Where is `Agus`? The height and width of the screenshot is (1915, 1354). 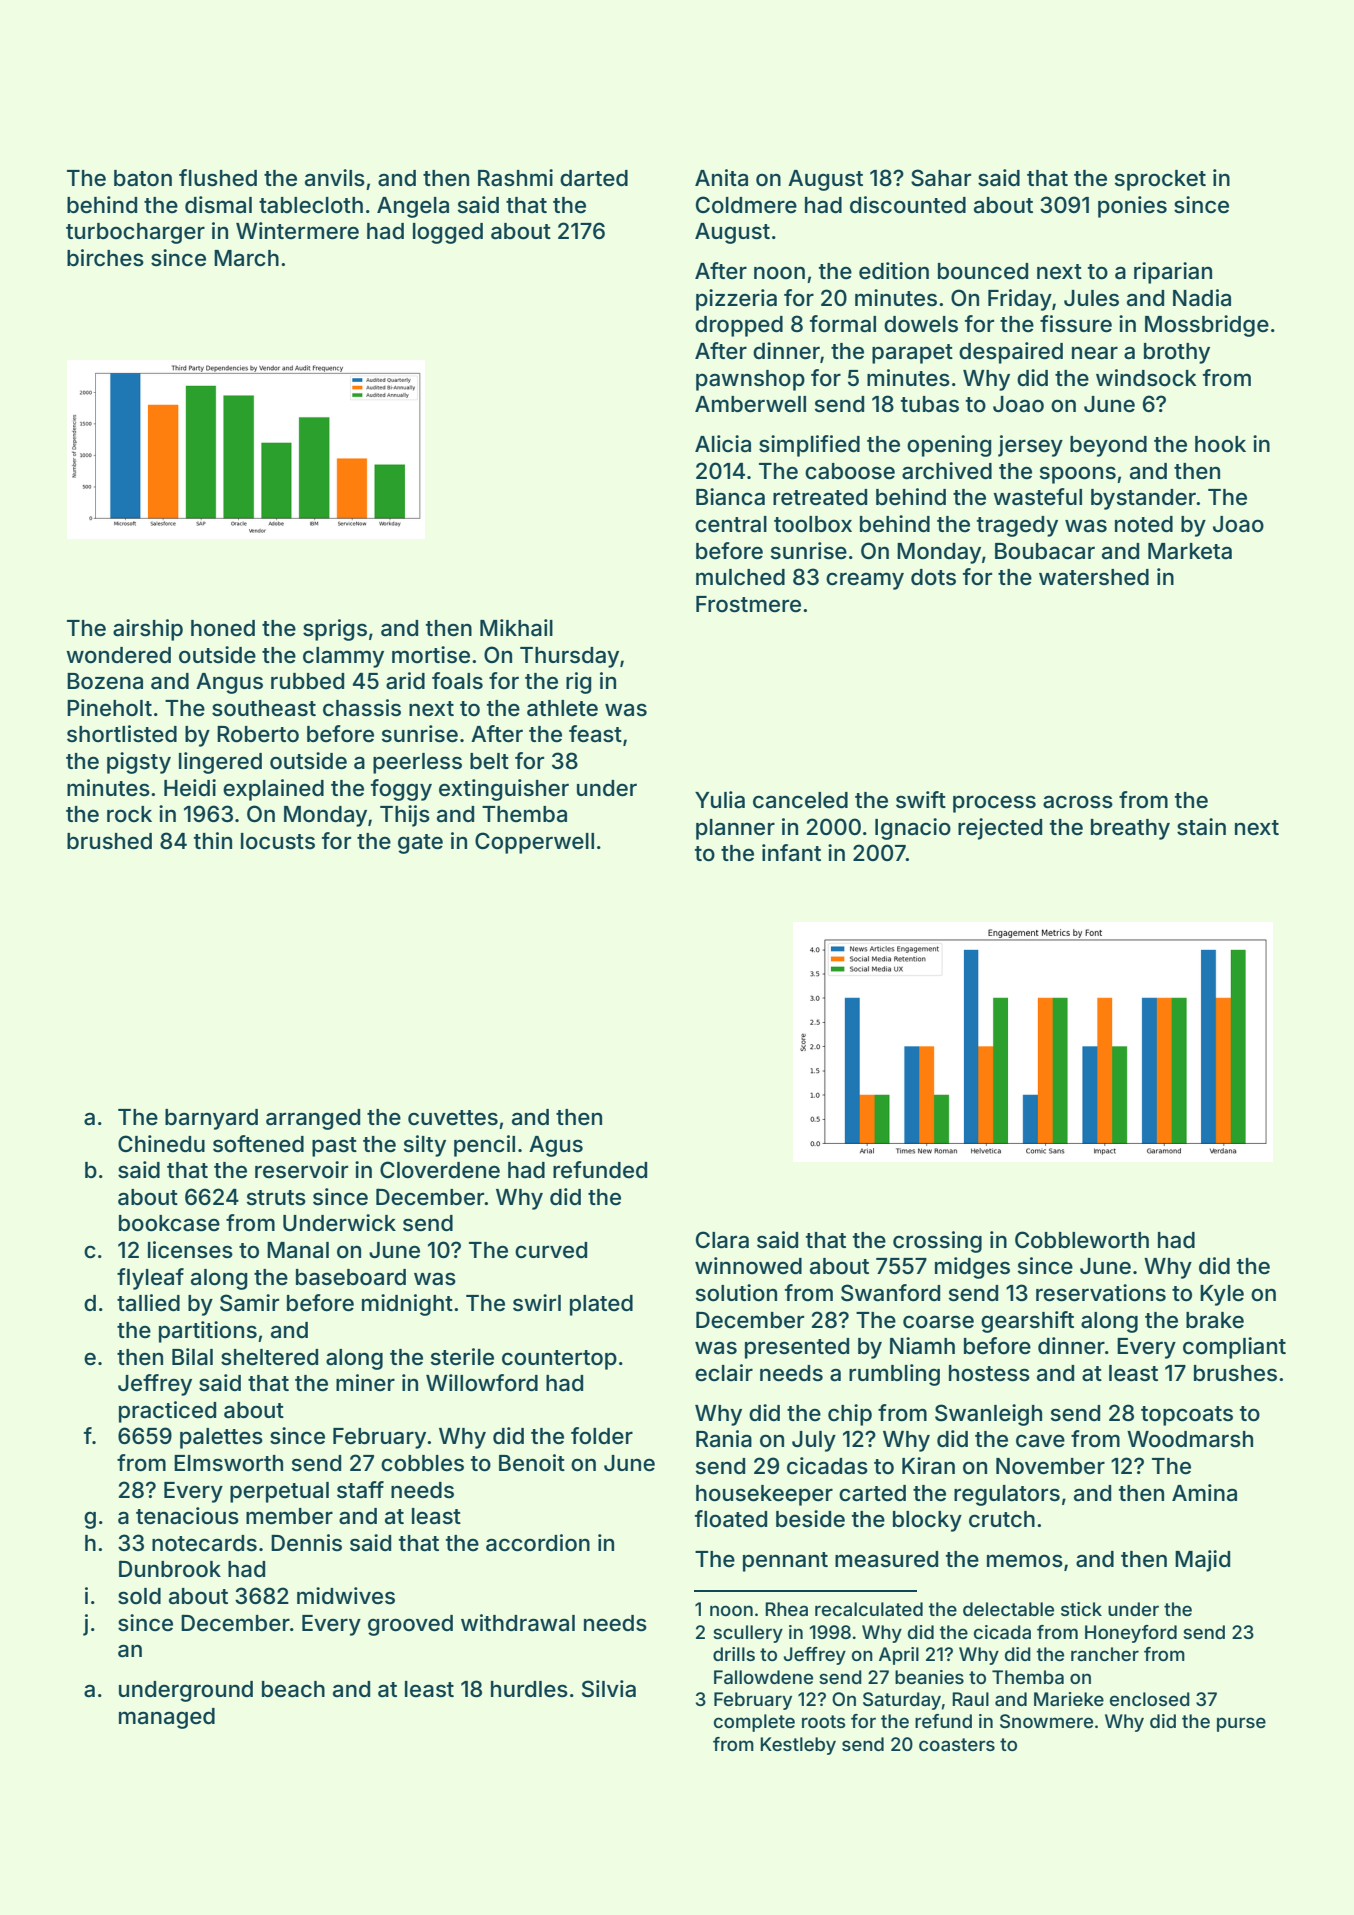 Agus is located at coordinates (556, 1146).
